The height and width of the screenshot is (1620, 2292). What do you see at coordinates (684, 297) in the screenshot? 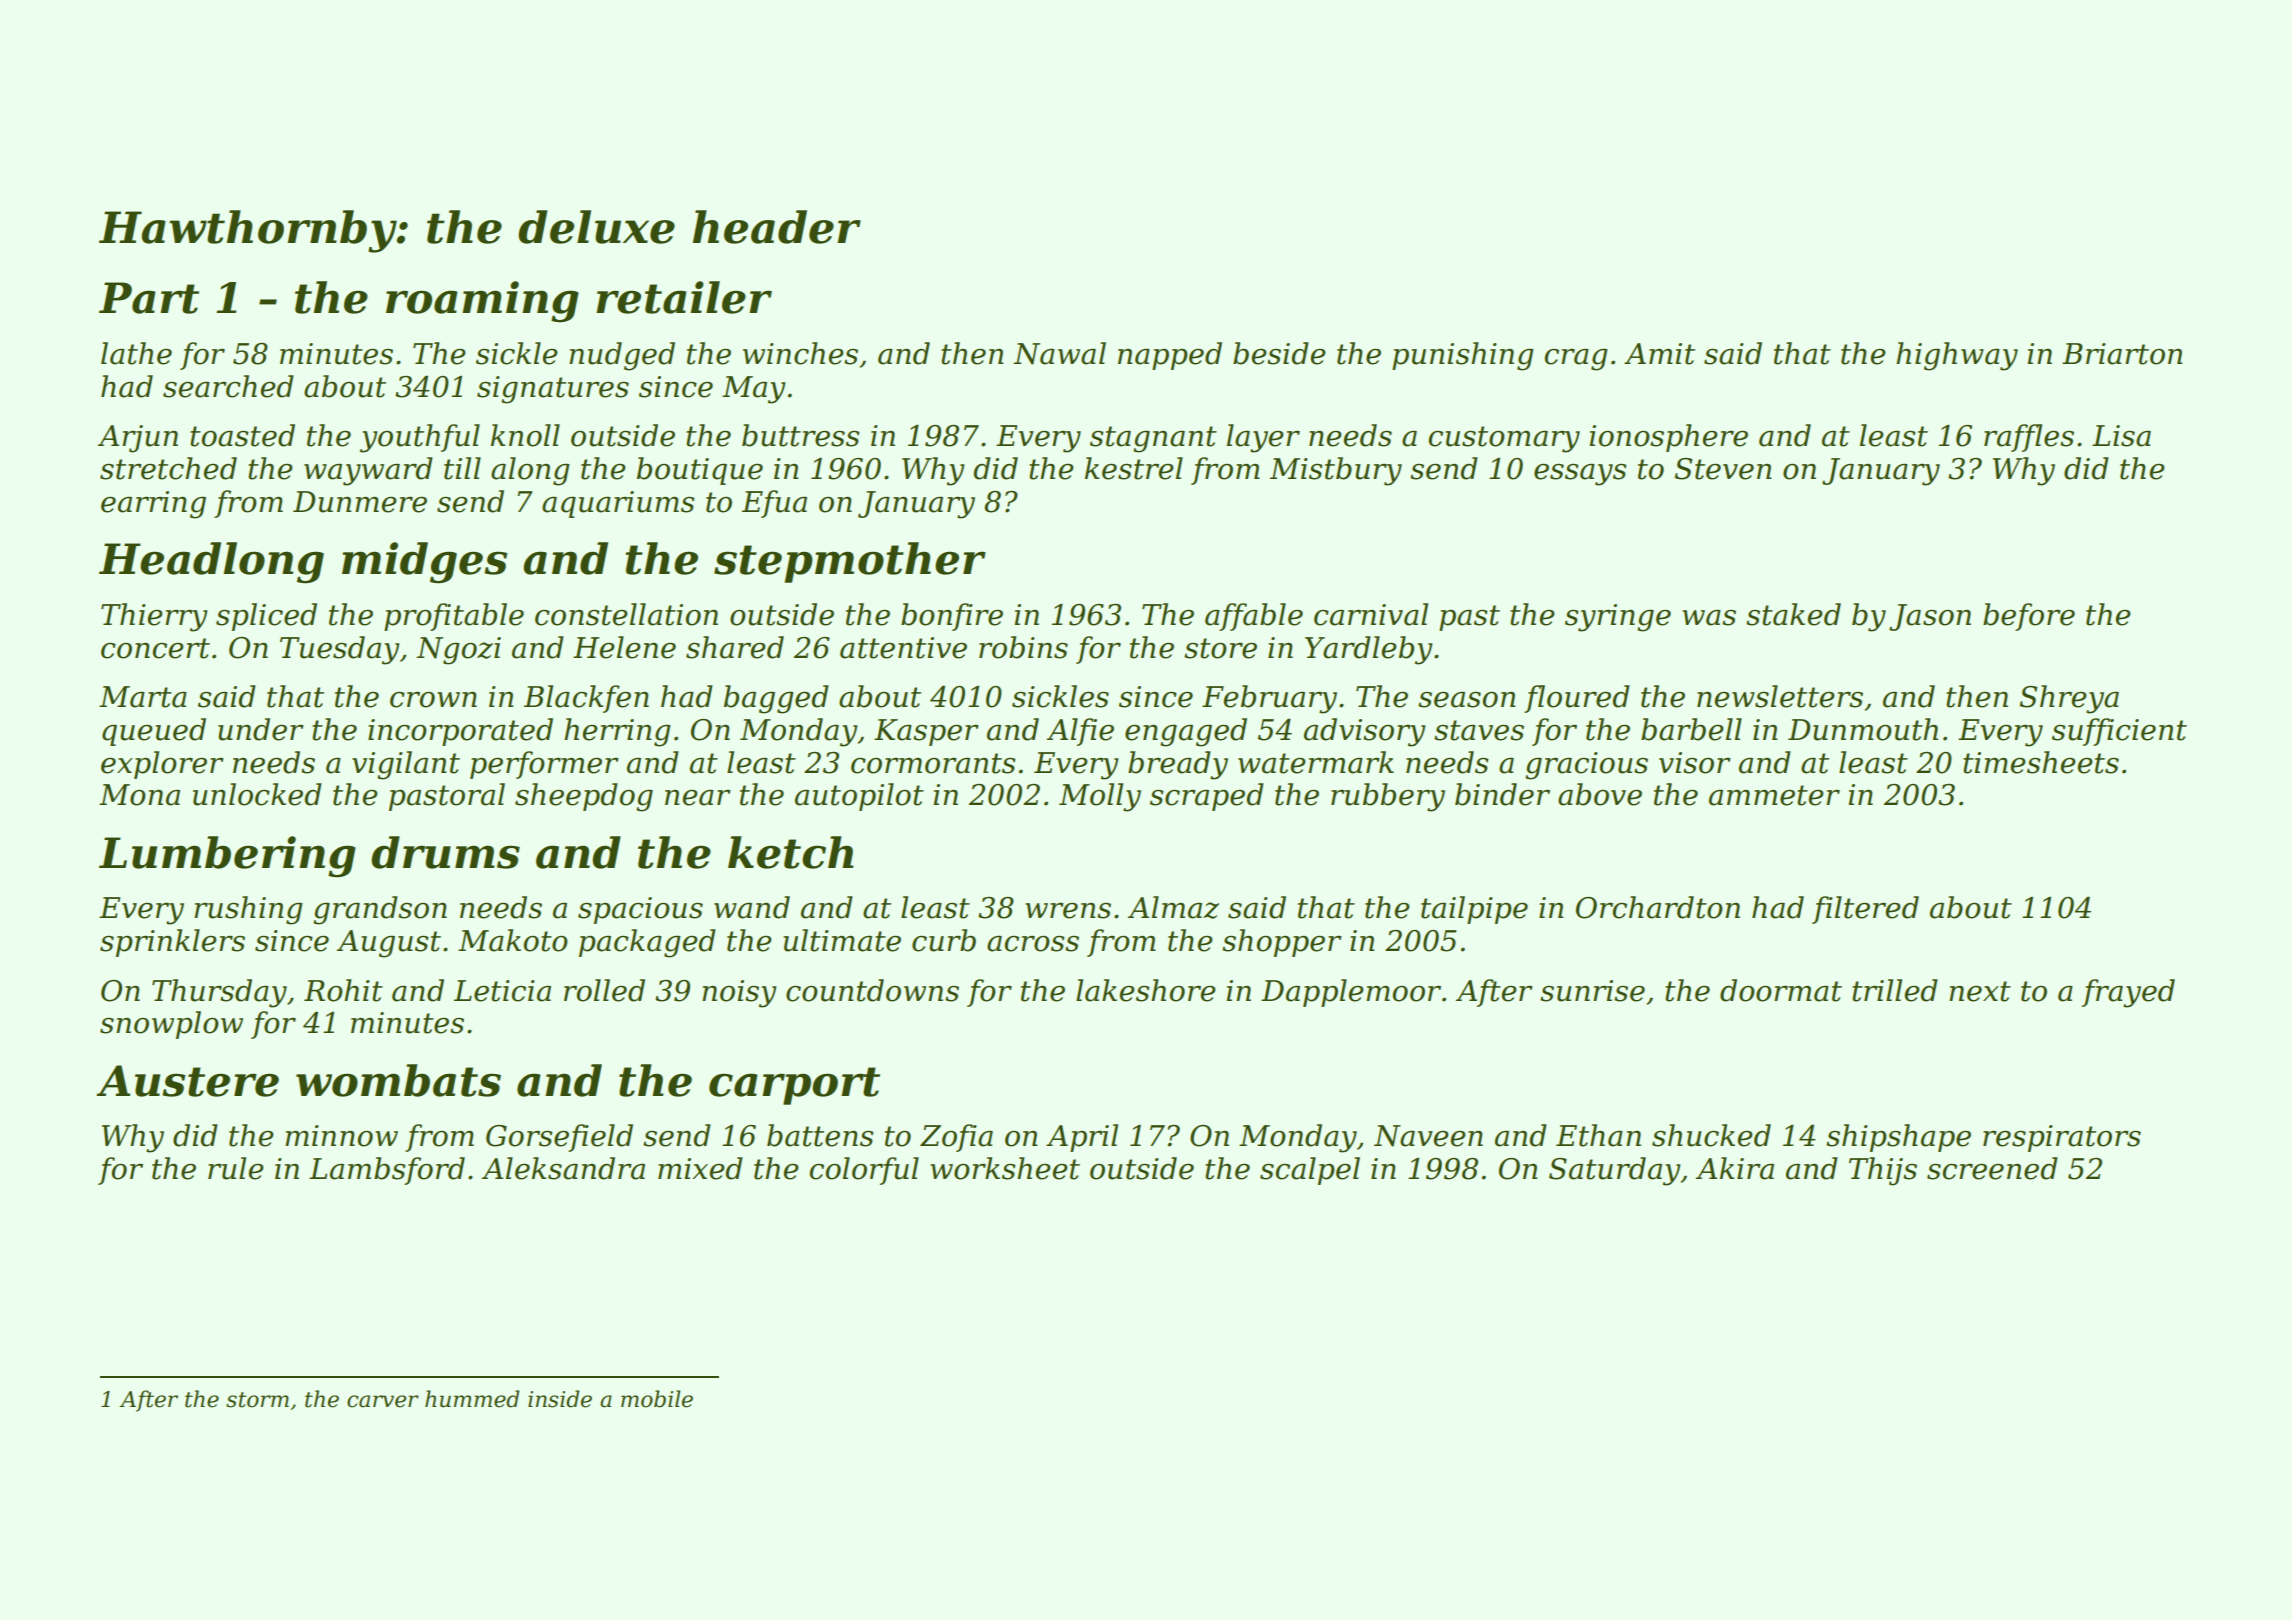
I see `retailer` at bounding box center [684, 297].
